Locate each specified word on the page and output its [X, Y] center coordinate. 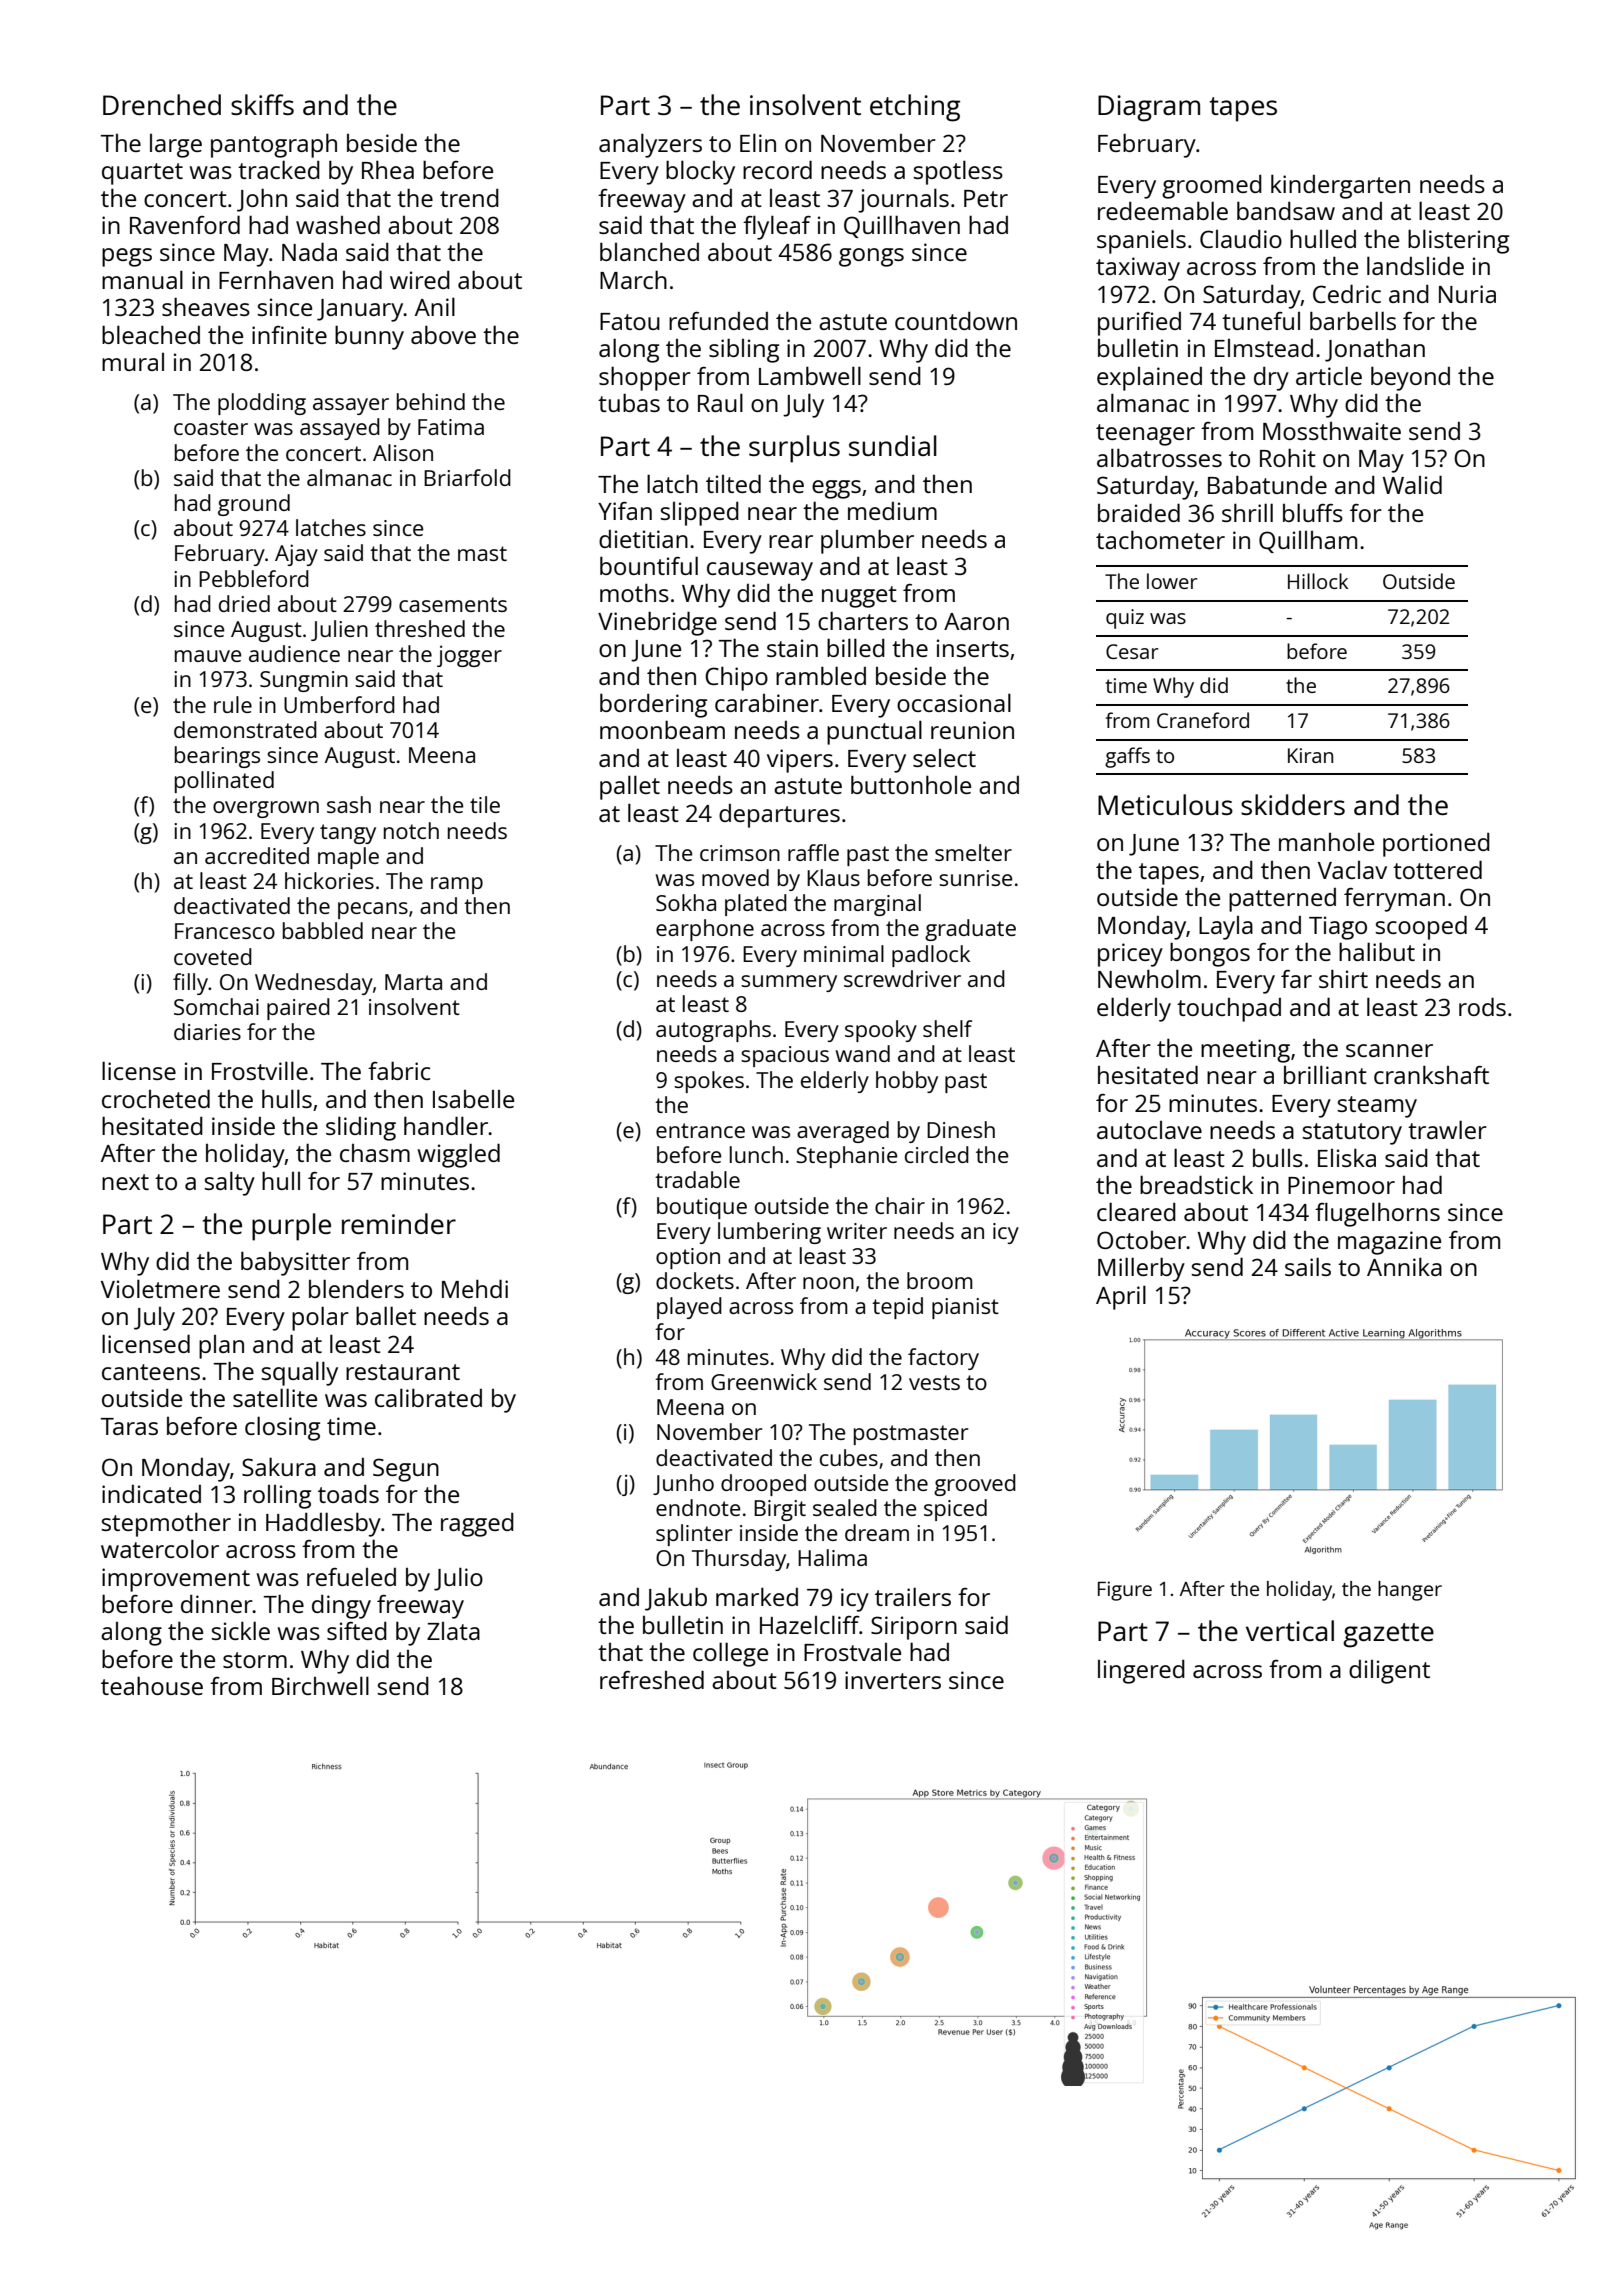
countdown [956, 320]
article [1329, 375]
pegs [127, 257]
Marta [413, 982]
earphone [705, 930]
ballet [386, 1315]
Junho [683, 1484]
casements [453, 604]
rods [1482, 1006]
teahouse [152, 1685]
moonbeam [662, 729]
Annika [1404, 1266]
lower [1172, 581]
